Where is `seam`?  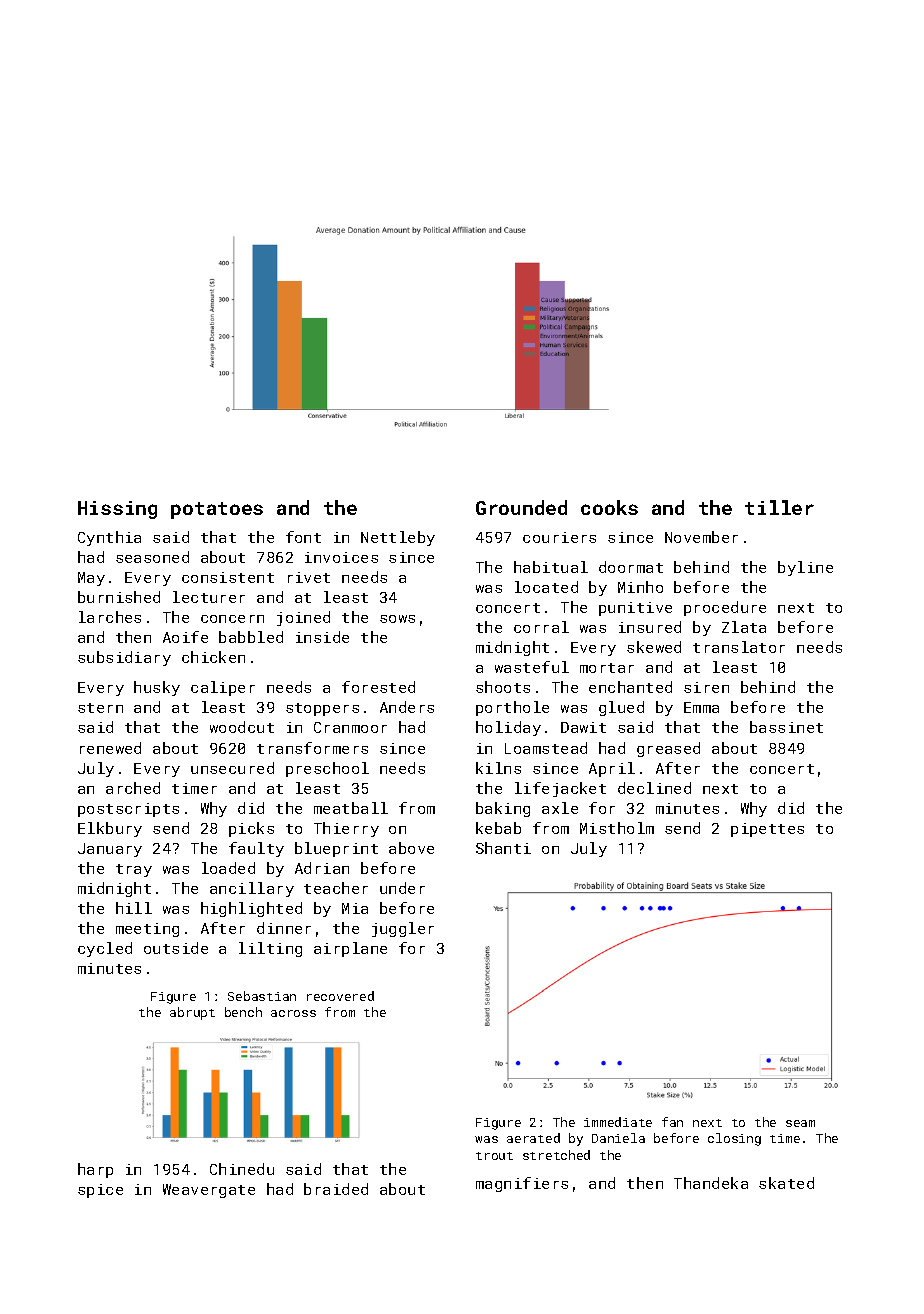
seam is located at coordinates (800, 1123).
